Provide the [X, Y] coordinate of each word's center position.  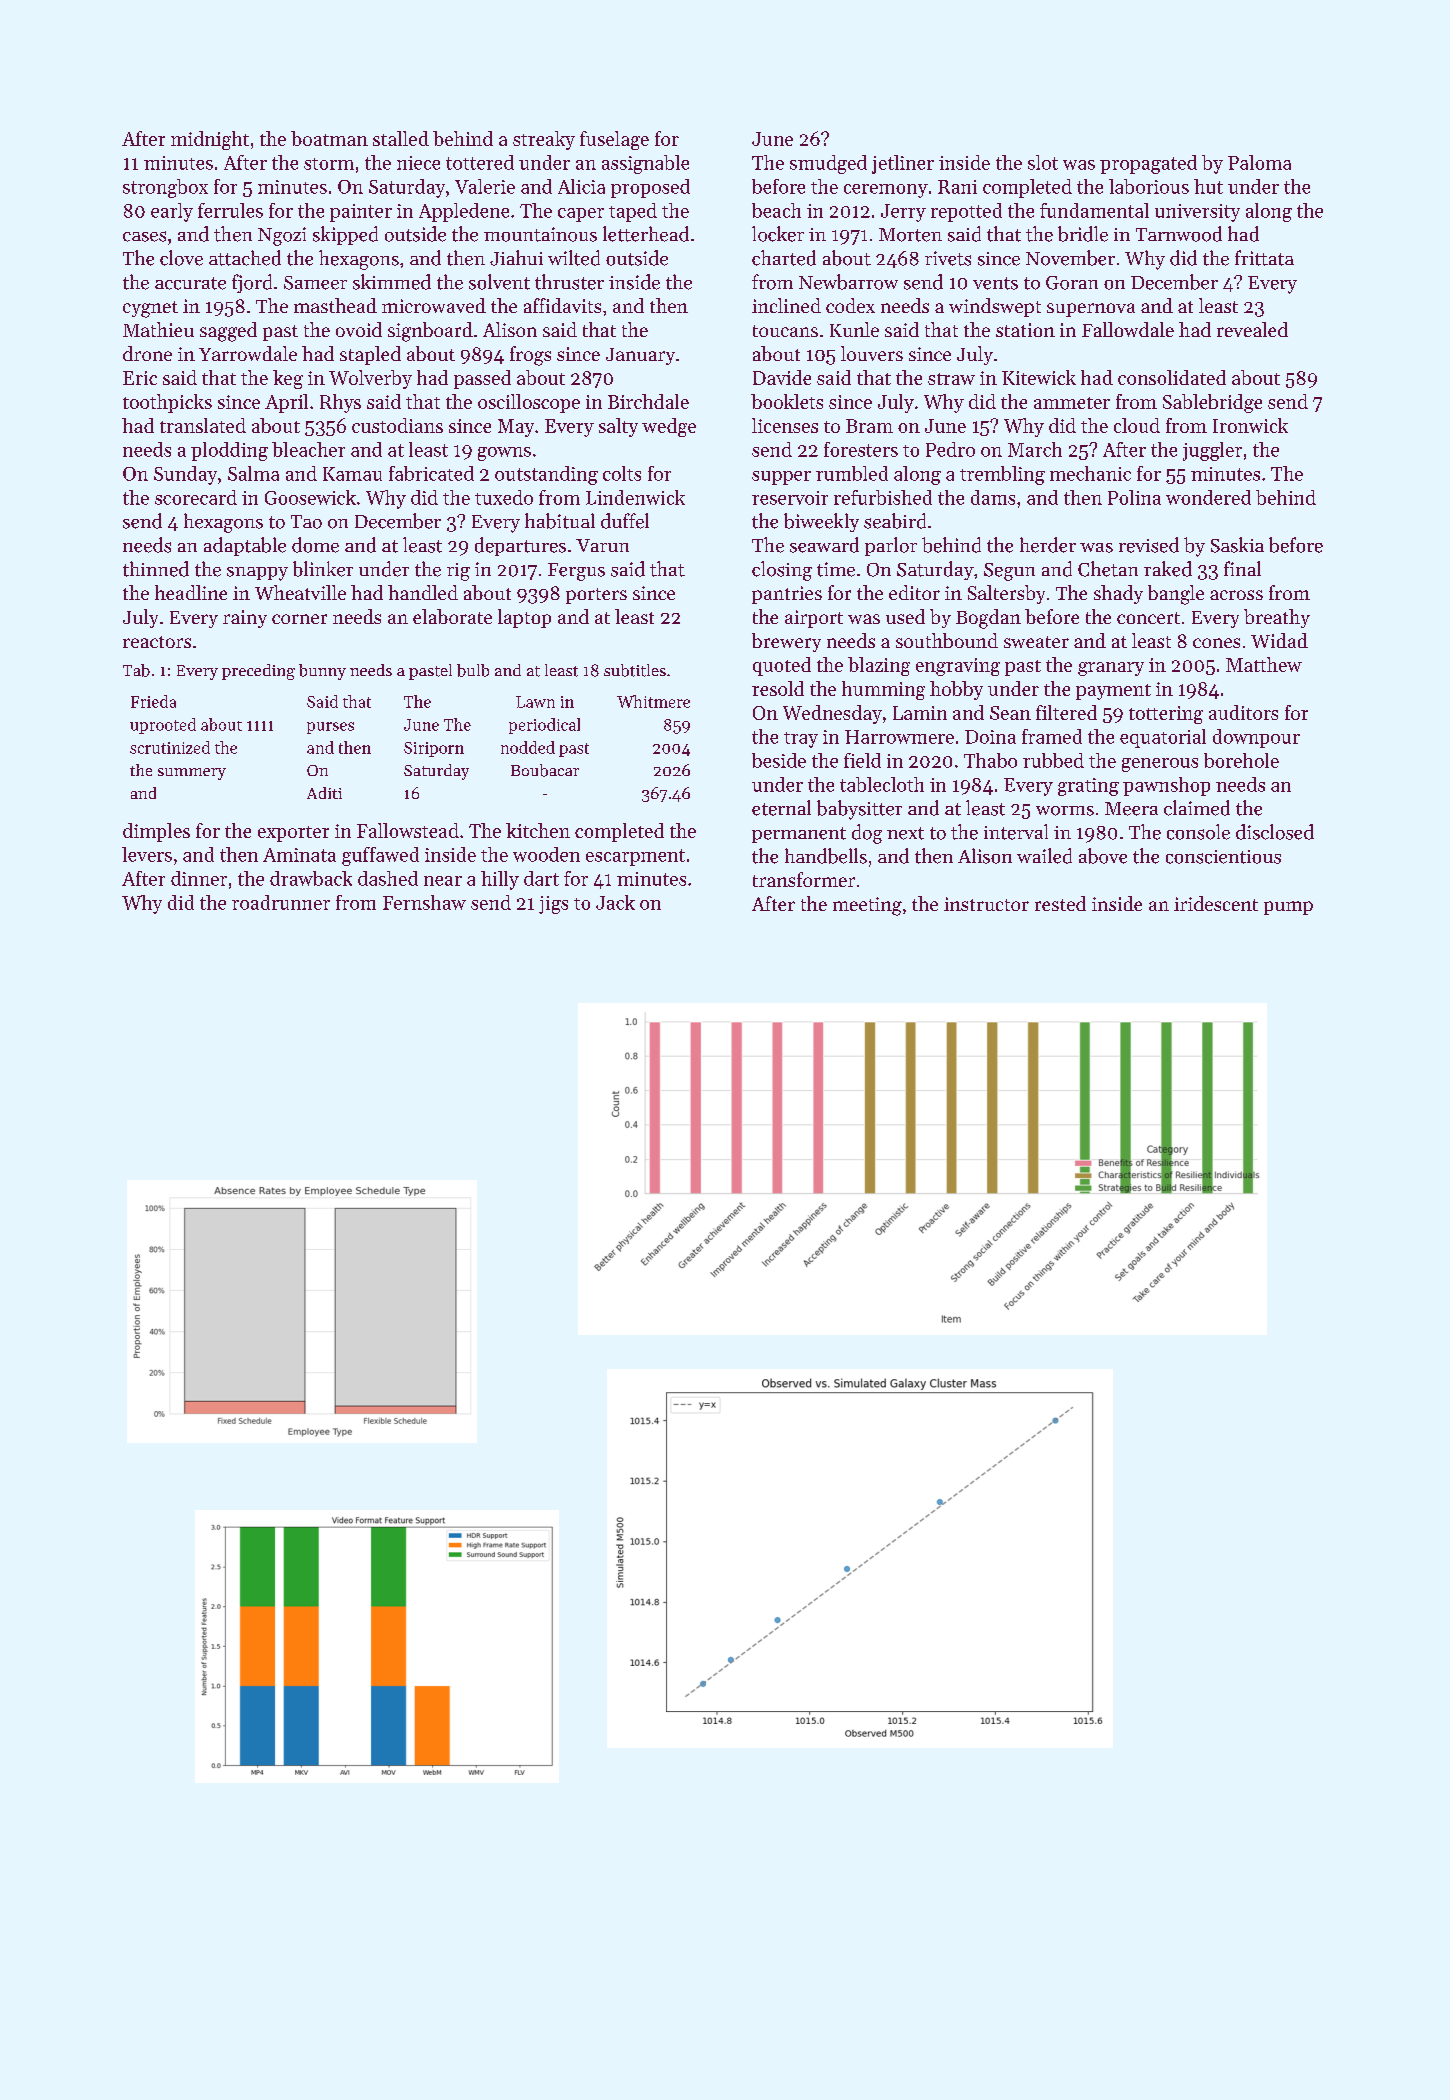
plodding [229, 451]
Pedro [950, 449]
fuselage [614, 140]
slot [1043, 162]
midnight [210, 140]
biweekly [821, 522]
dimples [156, 832]
